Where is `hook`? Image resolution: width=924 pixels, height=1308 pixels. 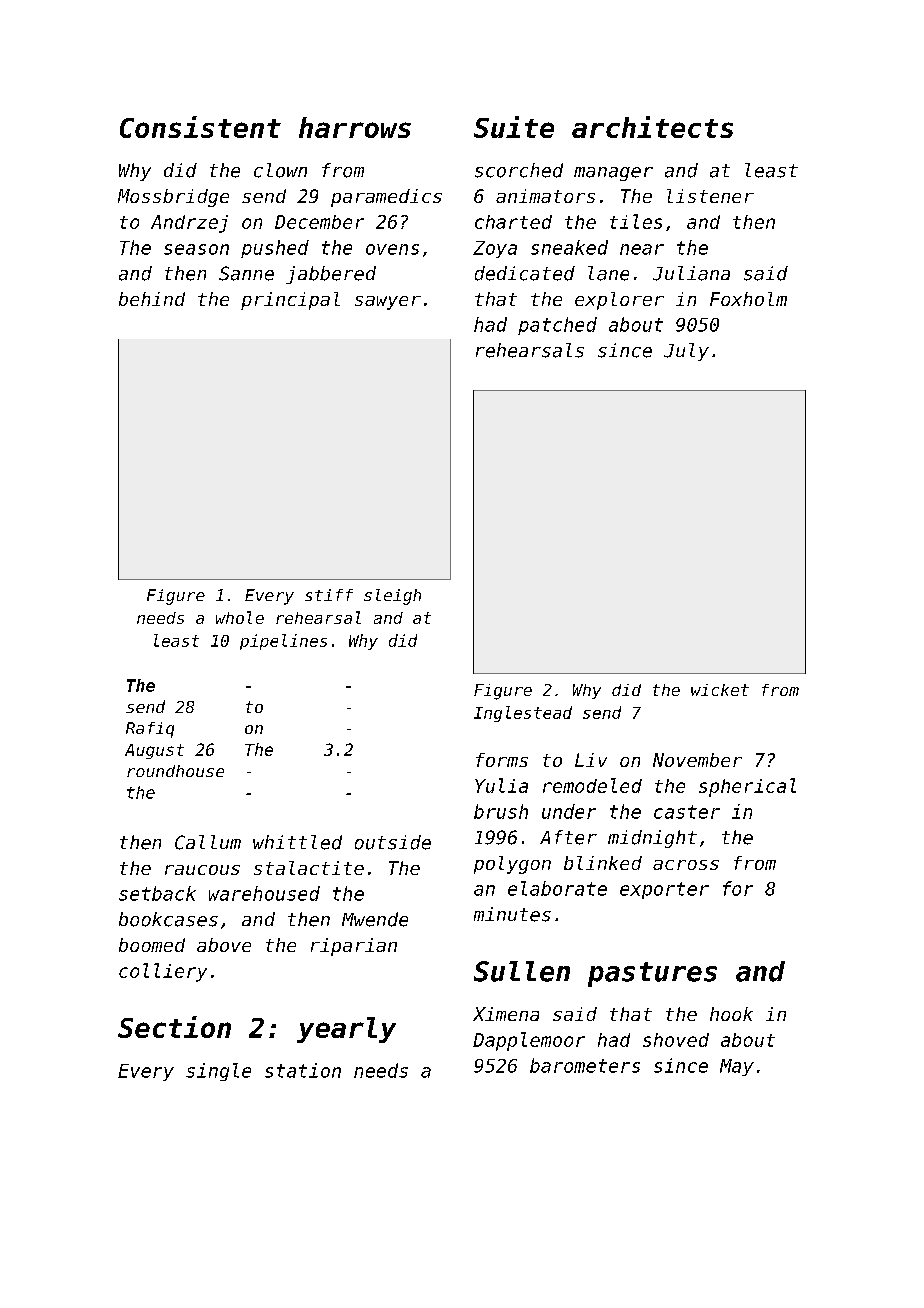
hook is located at coordinates (731, 1014).
